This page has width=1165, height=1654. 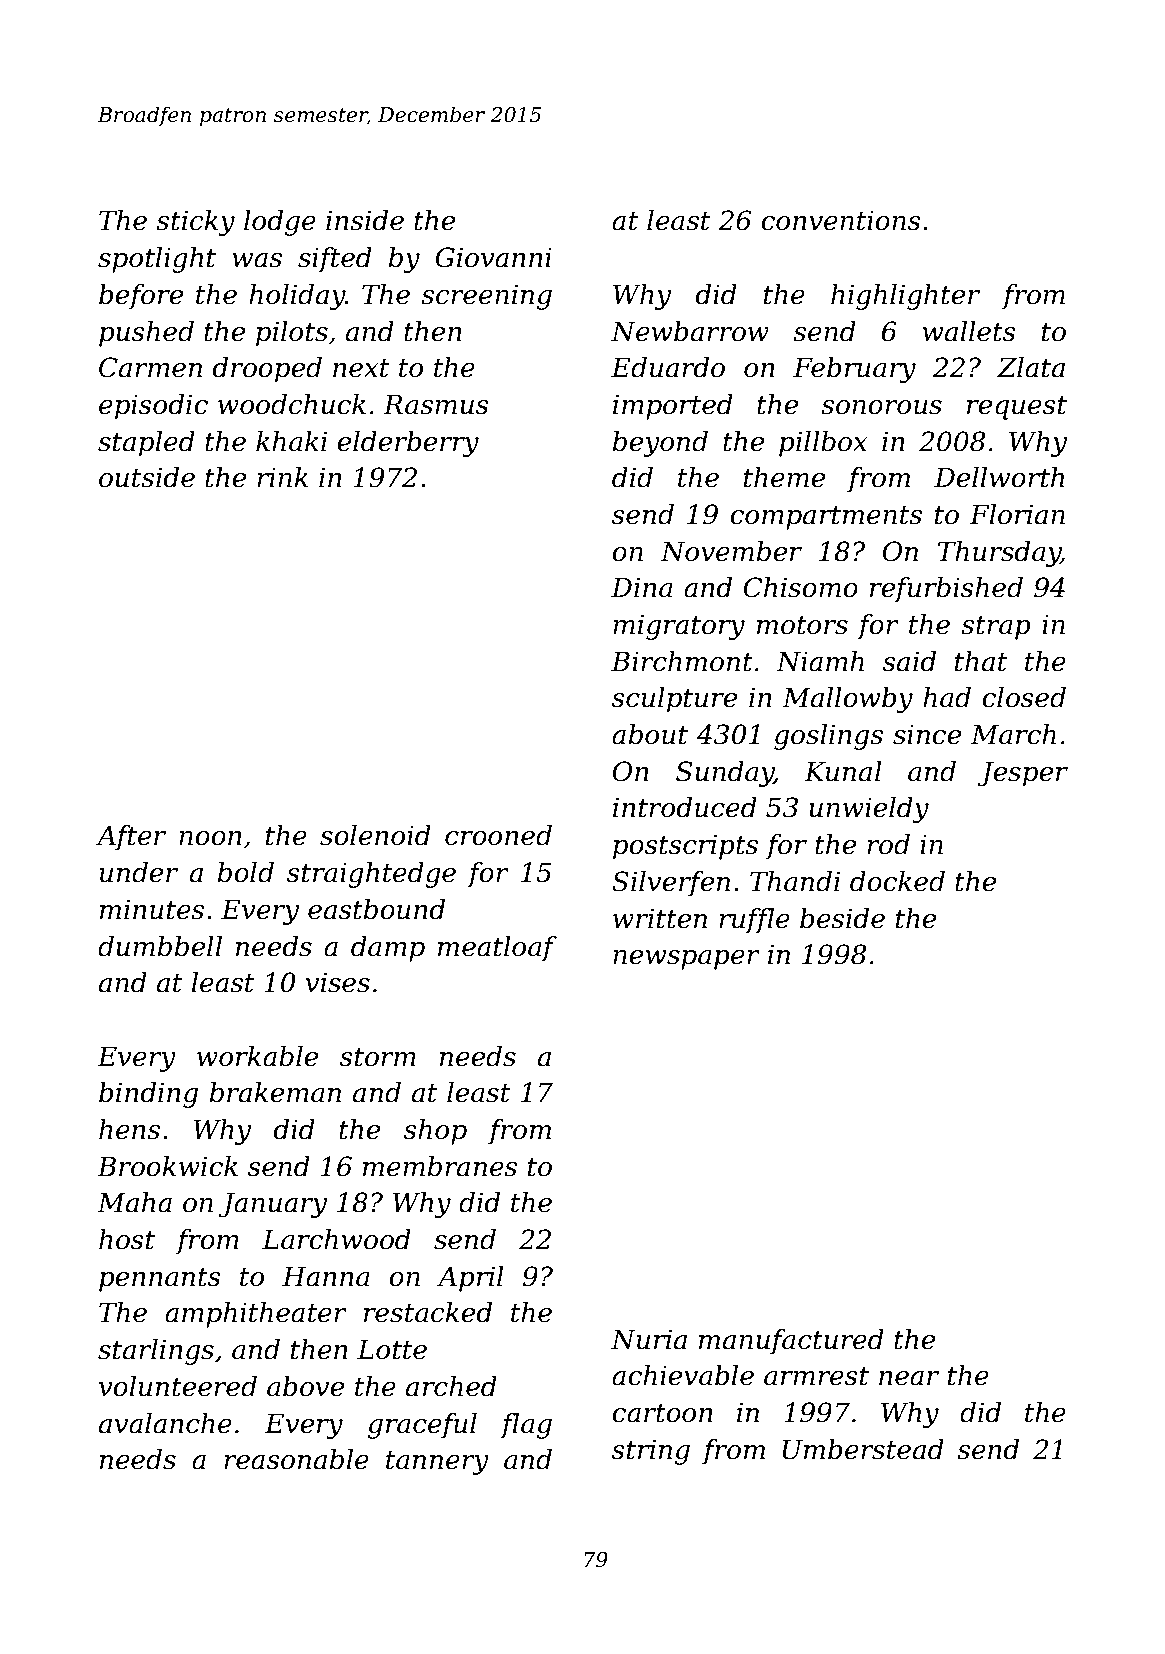 I want to click on Dina, so click(x=642, y=587).
